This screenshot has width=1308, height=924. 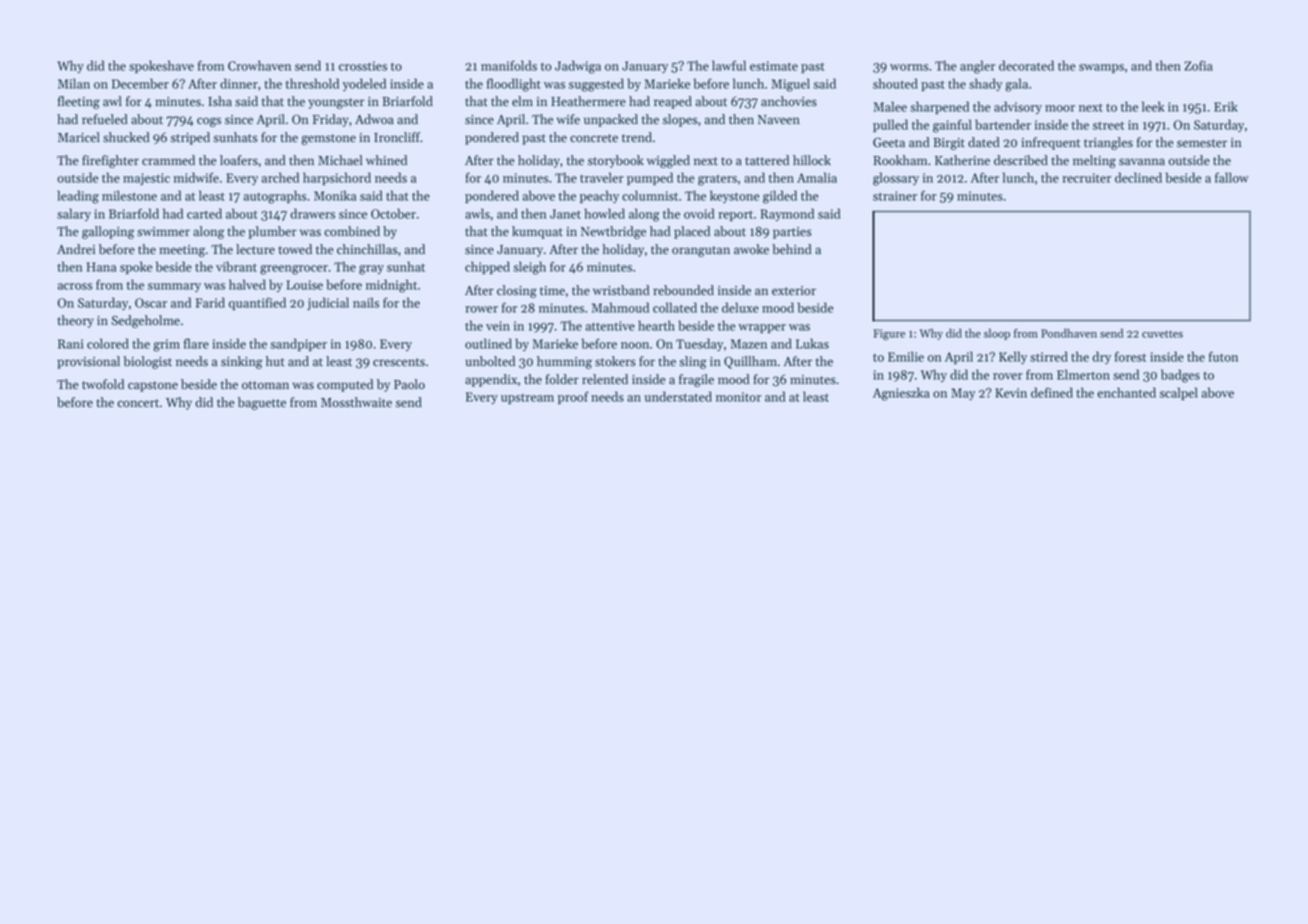 What do you see at coordinates (1069, 333) in the screenshot?
I see `Pondhaven` at bounding box center [1069, 333].
